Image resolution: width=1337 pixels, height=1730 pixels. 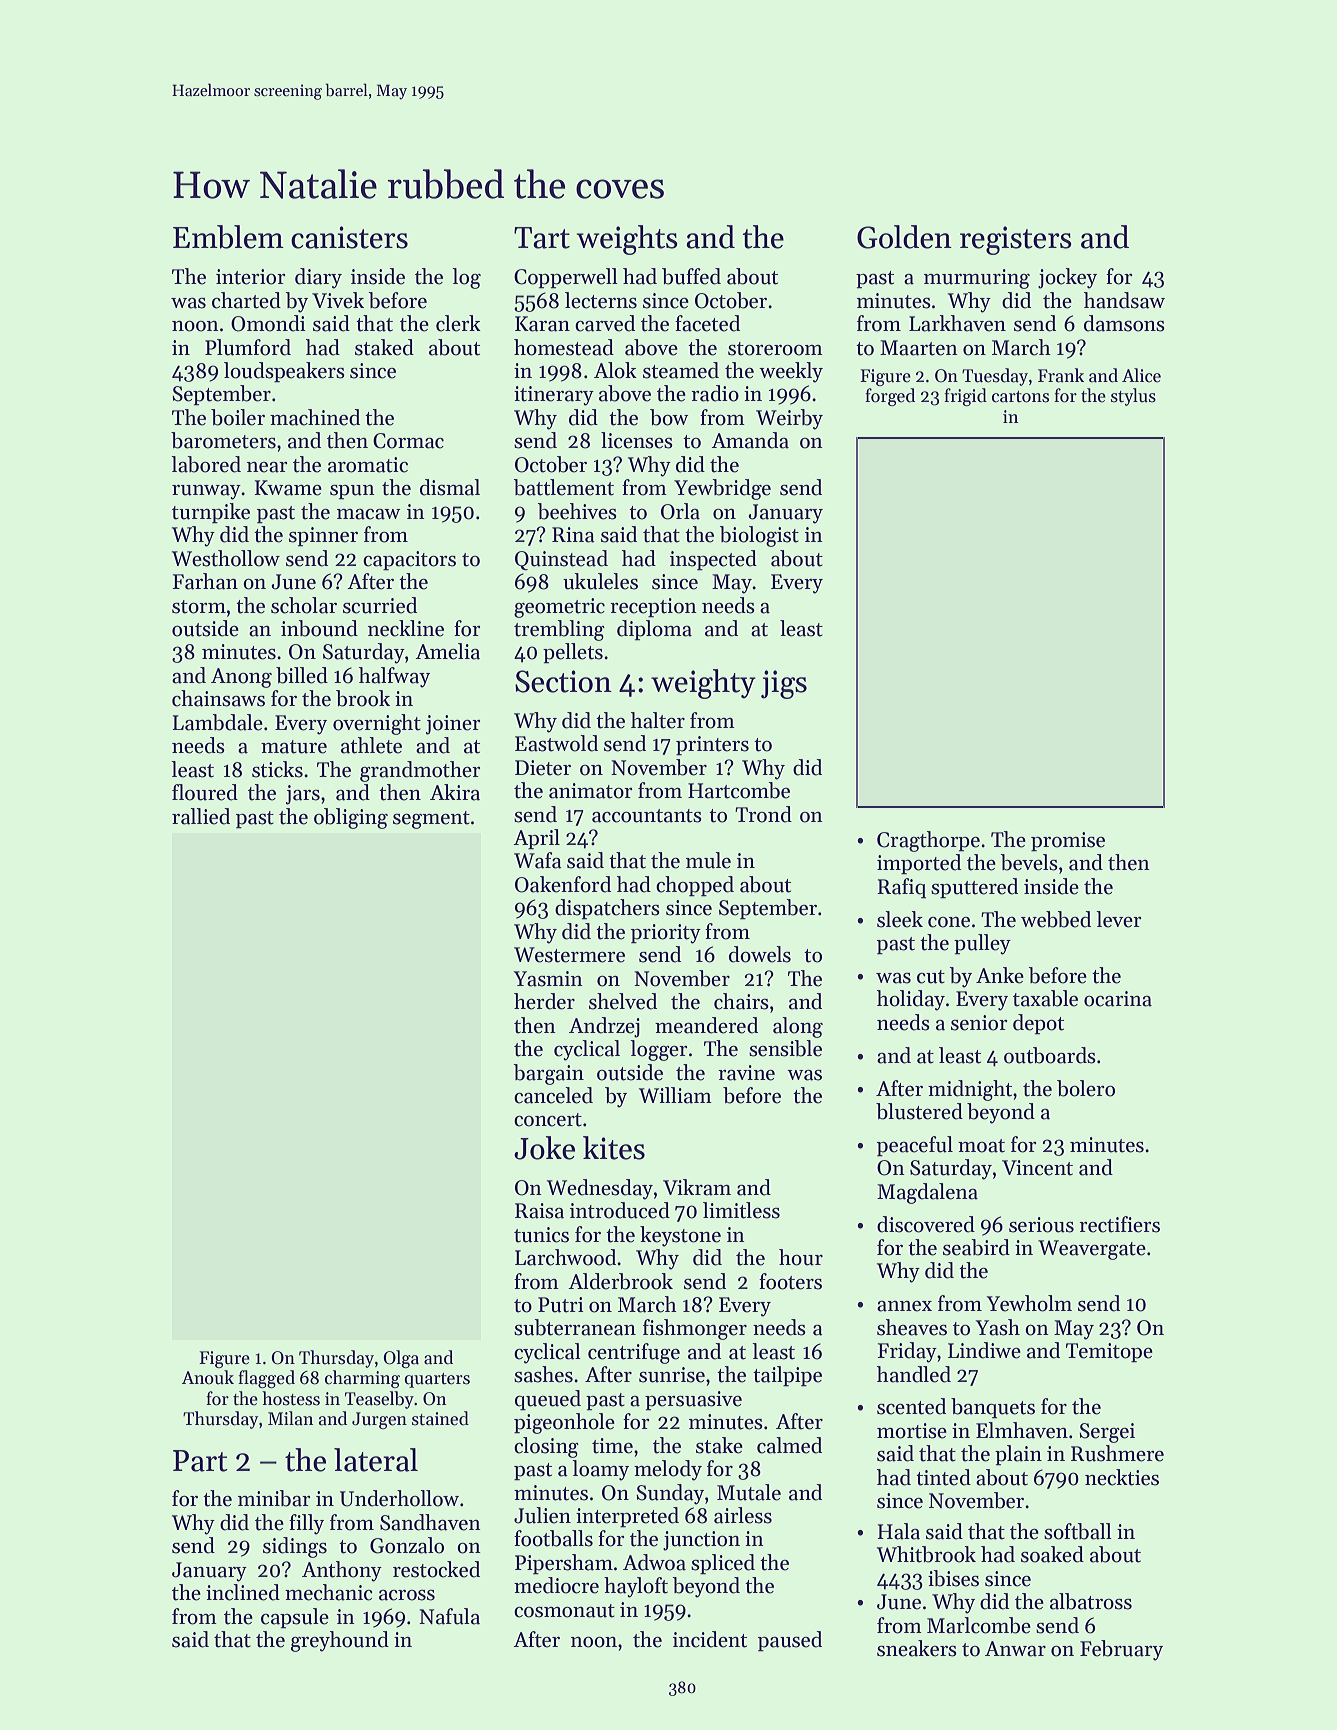 I want to click on limitless, so click(x=741, y=1210).
